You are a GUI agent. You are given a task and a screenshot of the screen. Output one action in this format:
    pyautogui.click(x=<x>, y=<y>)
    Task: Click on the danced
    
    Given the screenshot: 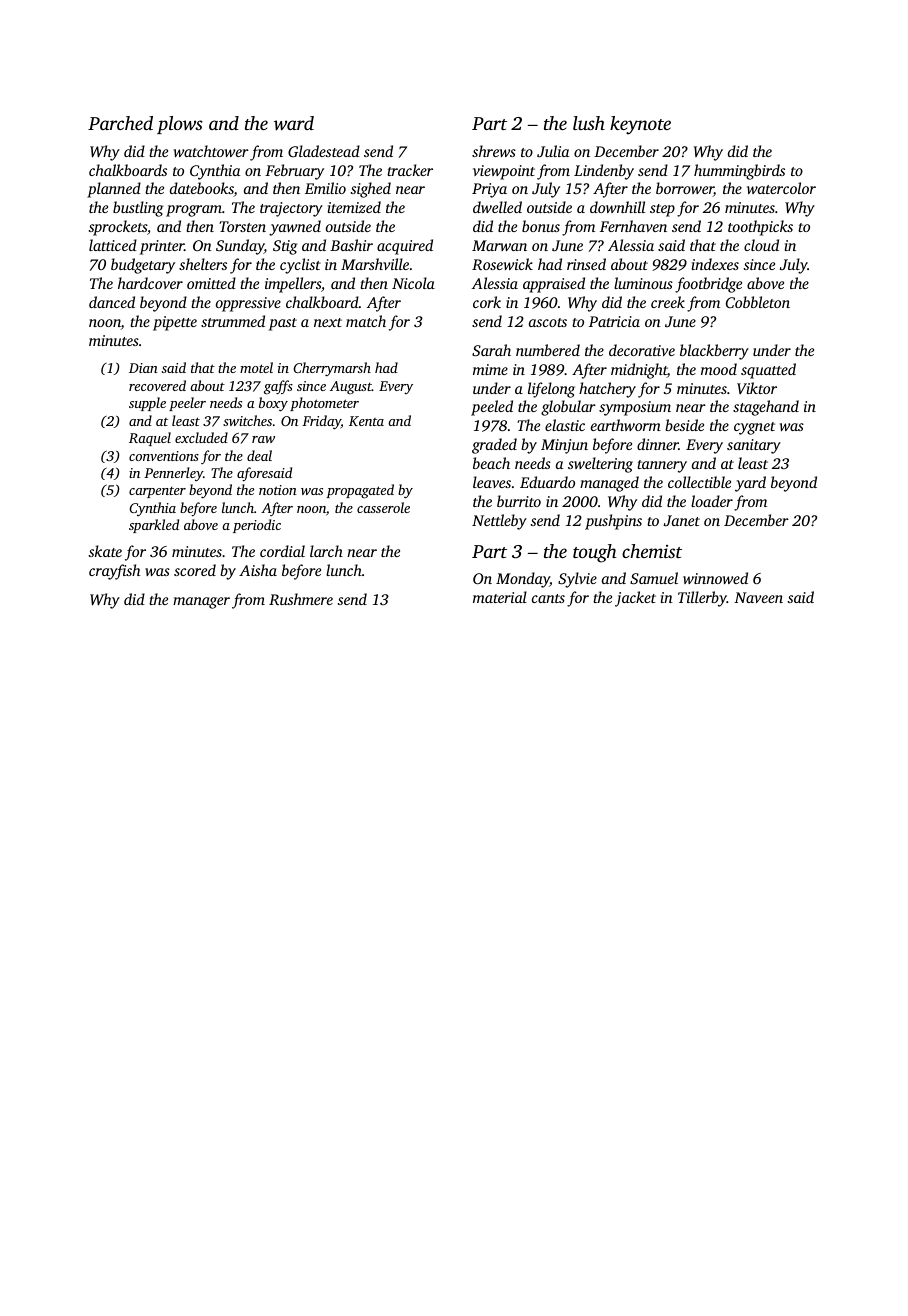 What is the action you would take?
    pyautogui.click(x=112, y=302)
